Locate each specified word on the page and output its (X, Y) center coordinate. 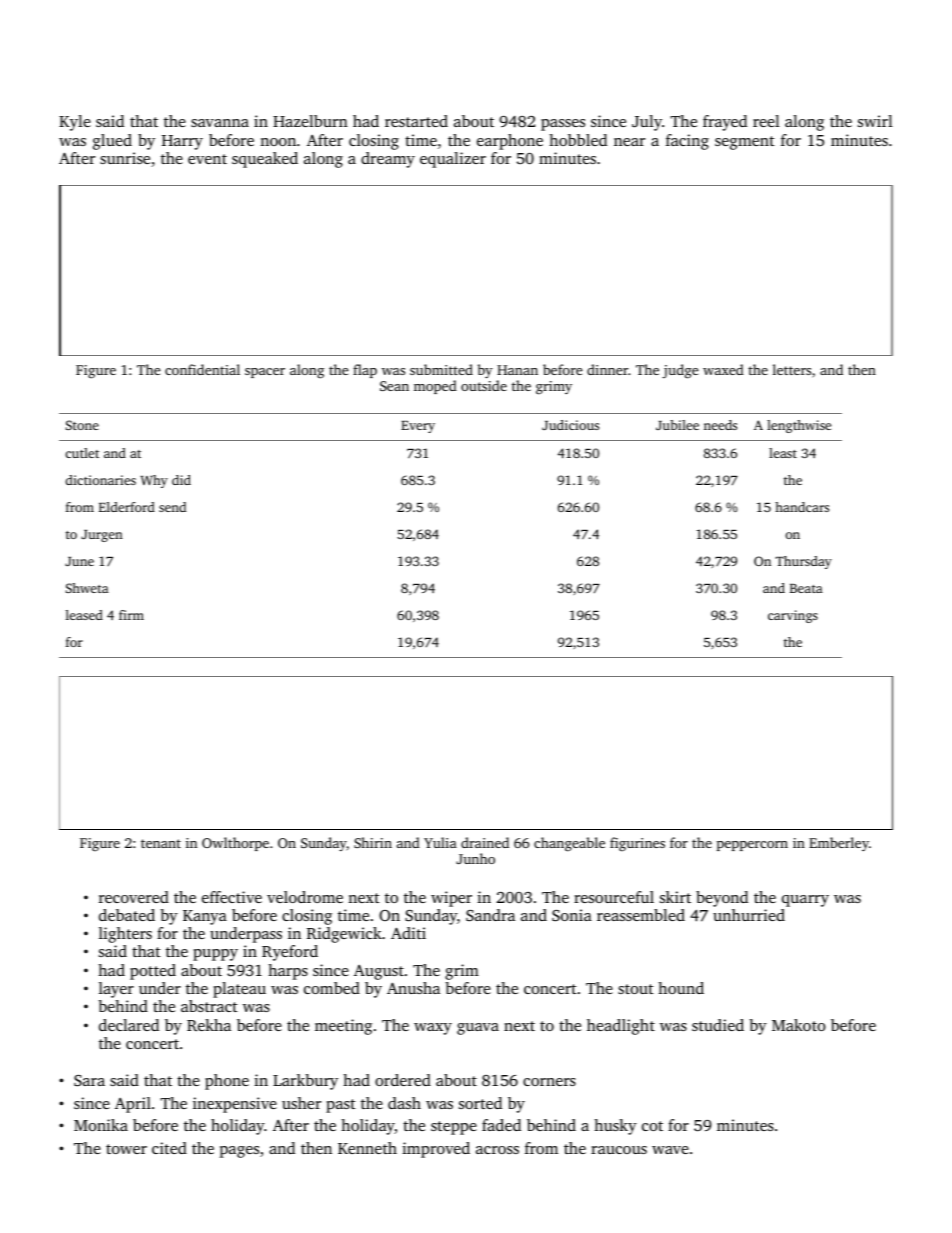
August (379, 972)
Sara (89, 1080)
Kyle (75, 123)
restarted (416, 121)
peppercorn (752, 846)
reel (766, 121)
